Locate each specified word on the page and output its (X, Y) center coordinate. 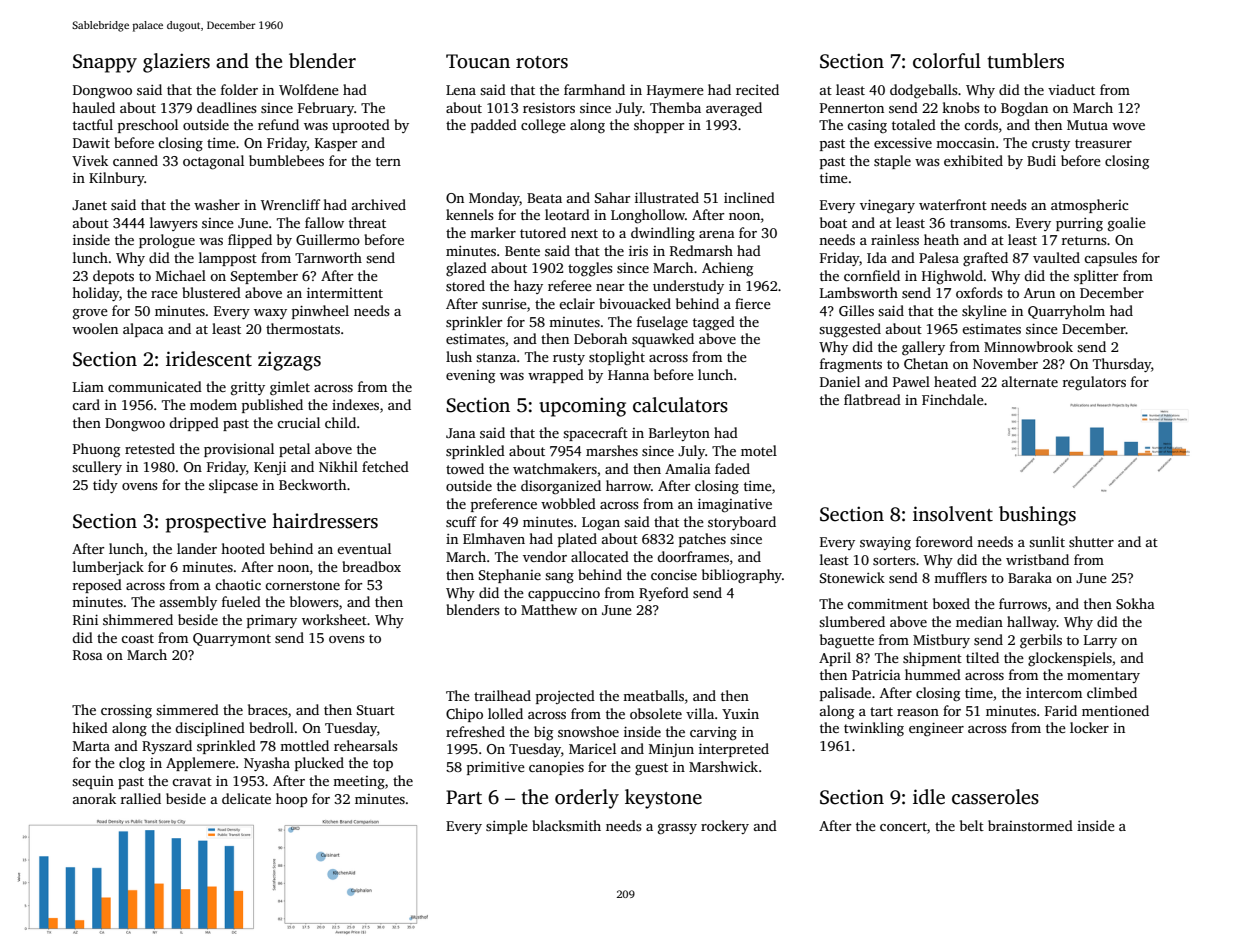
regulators (1094, 383)
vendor (545, 556)
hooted (243, 548)
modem (213, 404)
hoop (292, 800)
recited (757, 89)
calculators (680, 405)
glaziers (176, 63)
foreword (944, 541)
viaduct (1071, 89)
